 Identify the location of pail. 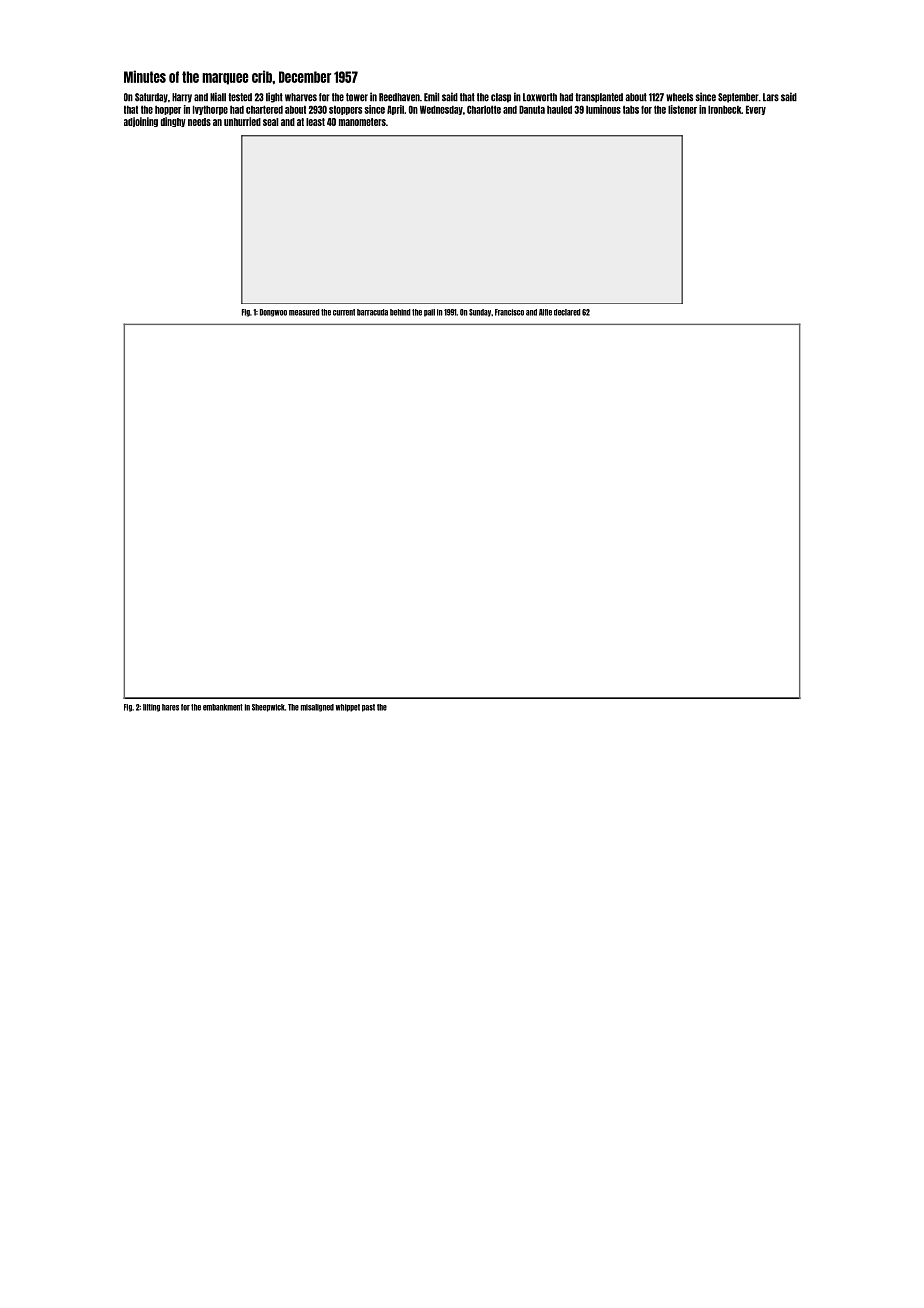
(429, 313).
